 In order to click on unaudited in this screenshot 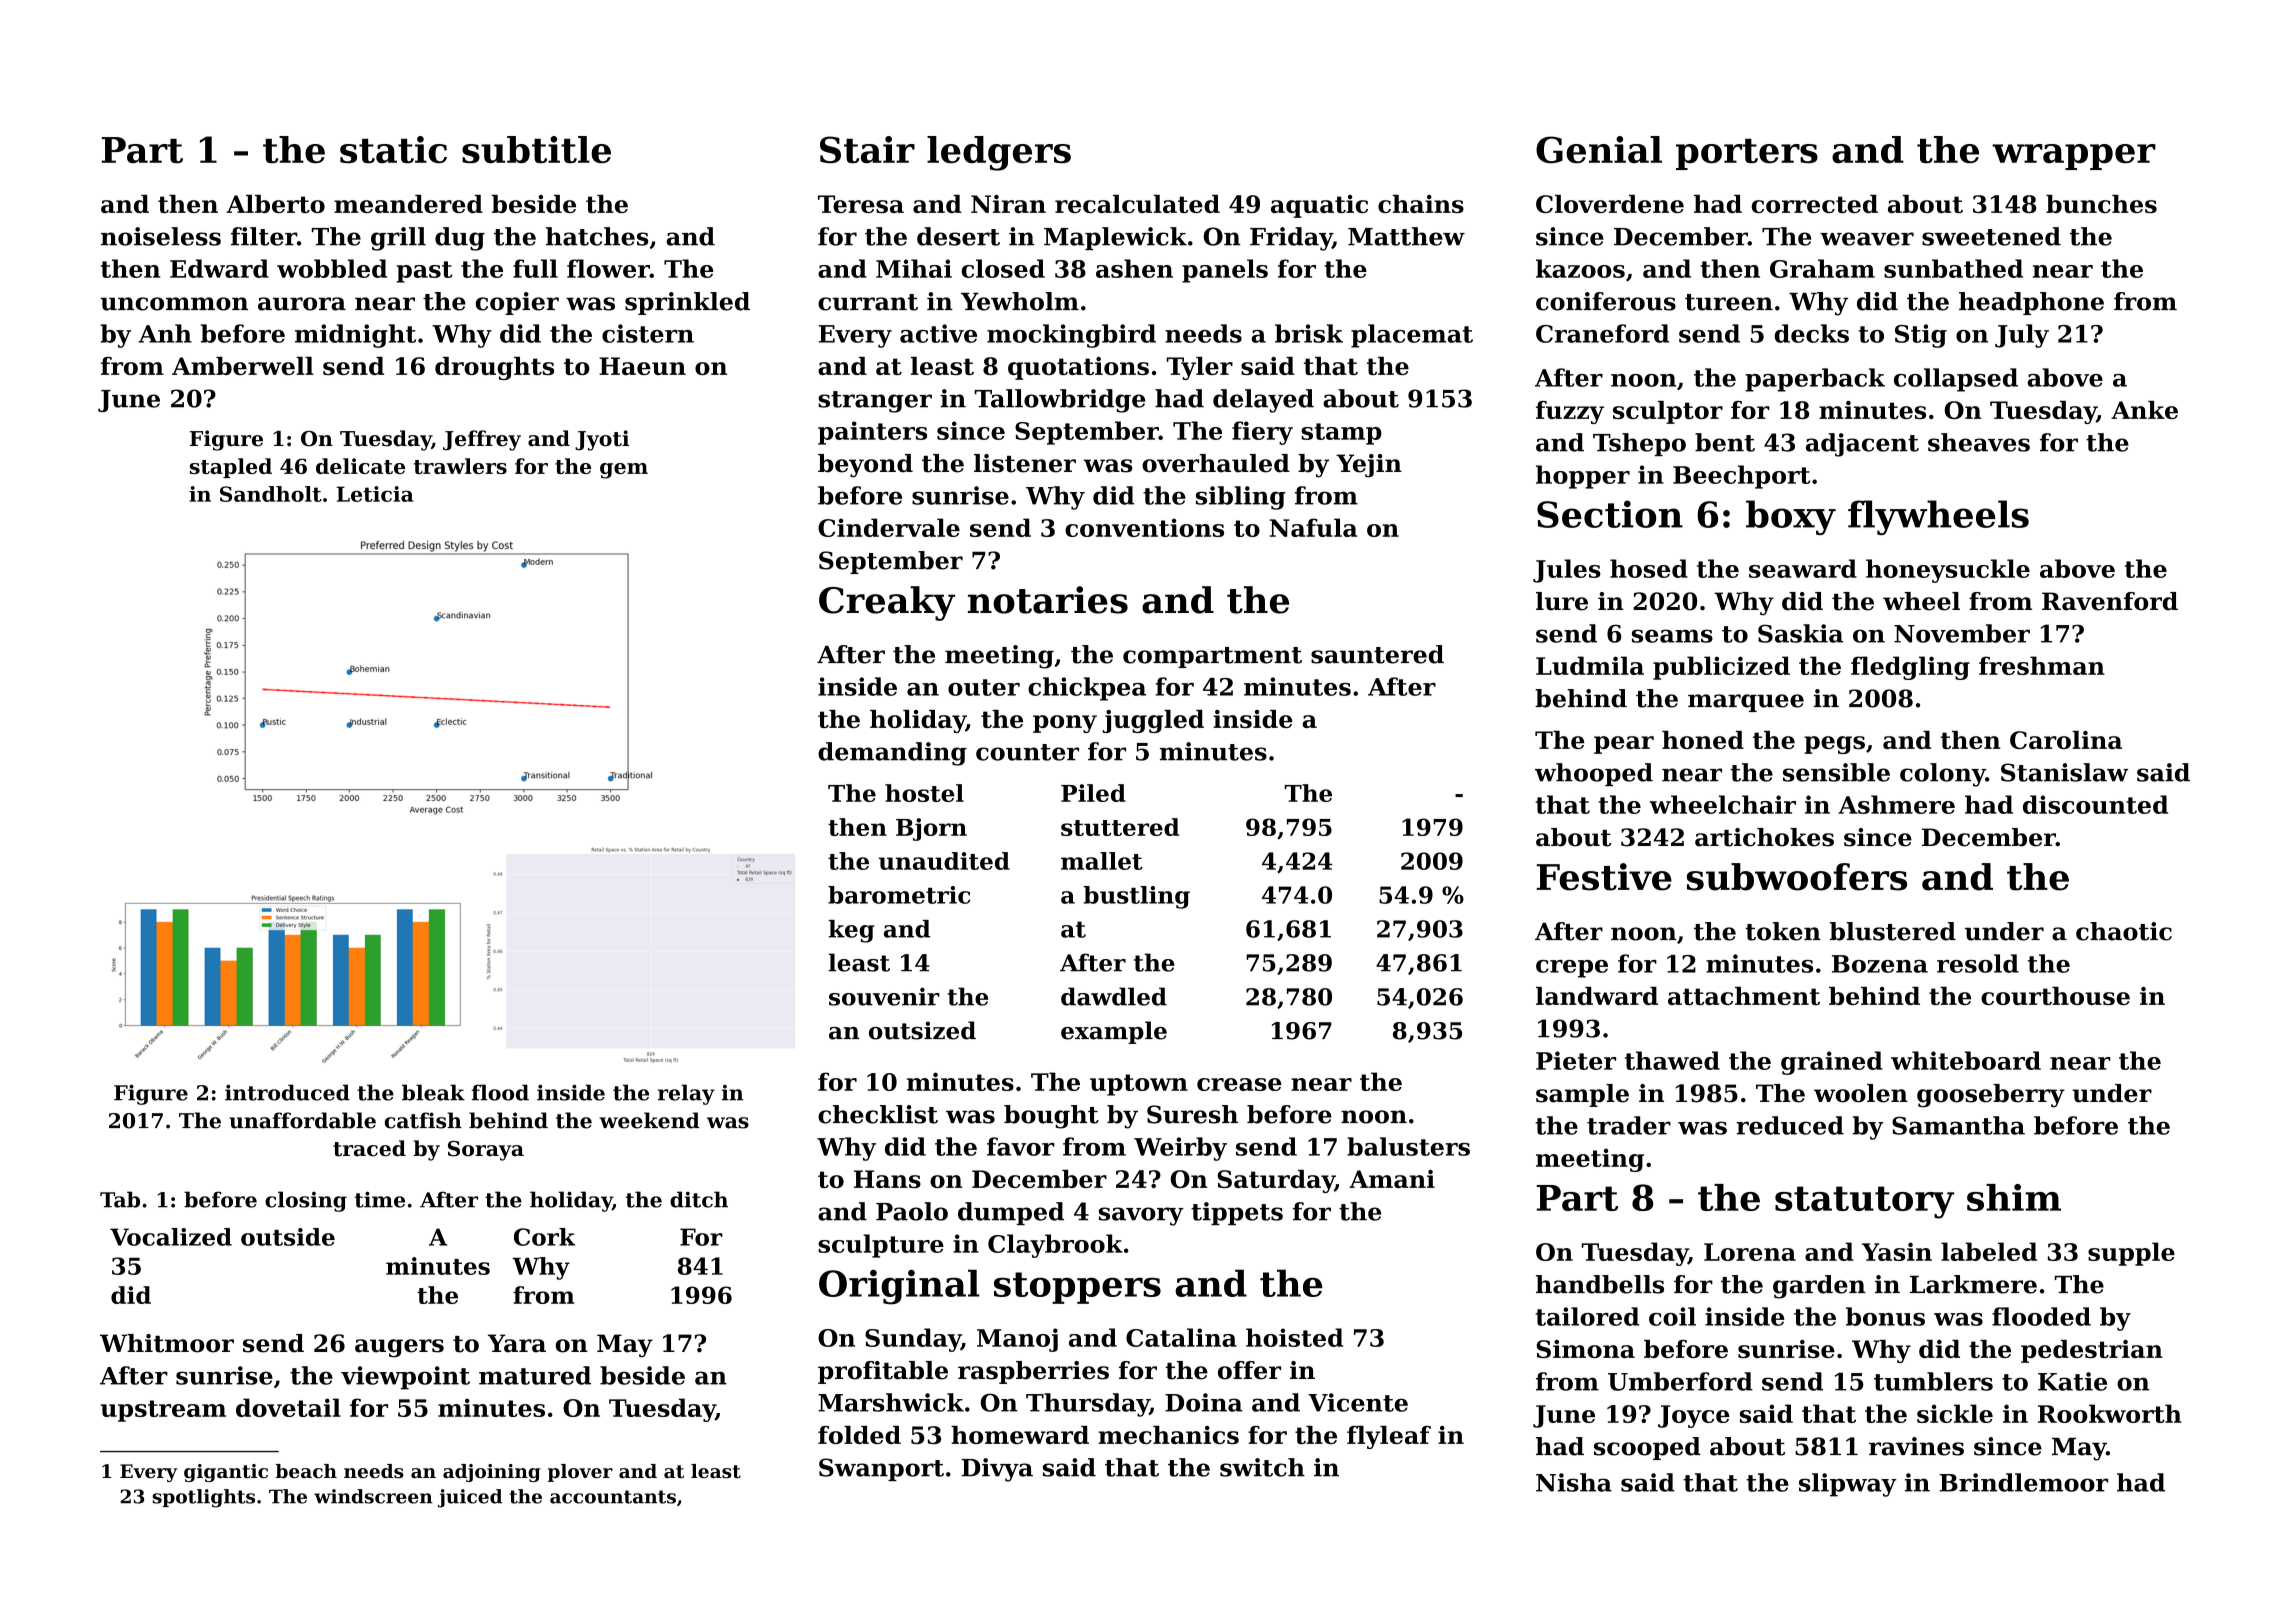, I will do `click(944, 861)`.
